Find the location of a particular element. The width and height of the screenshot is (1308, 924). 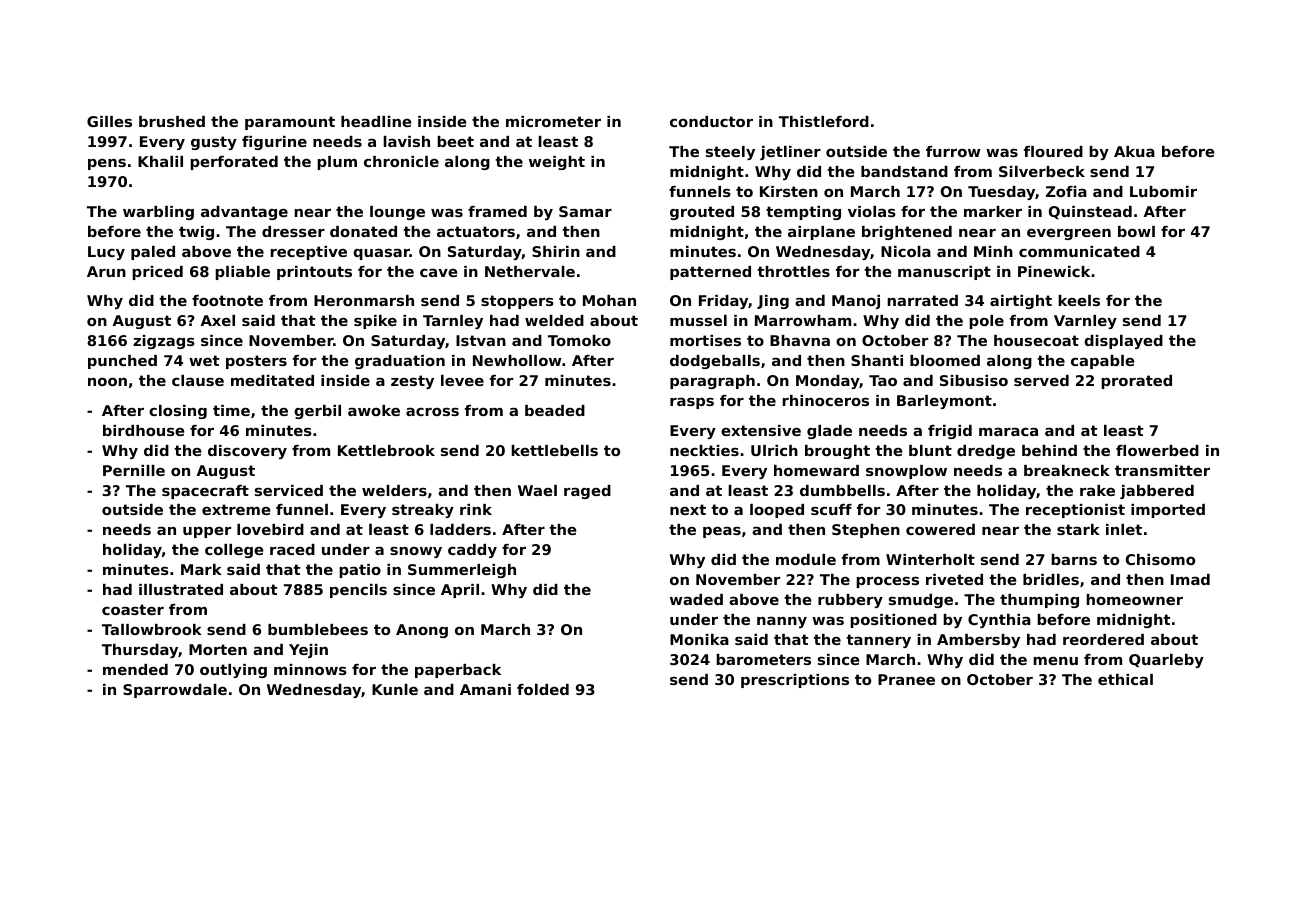

process is located at coordinates (887, 582).
